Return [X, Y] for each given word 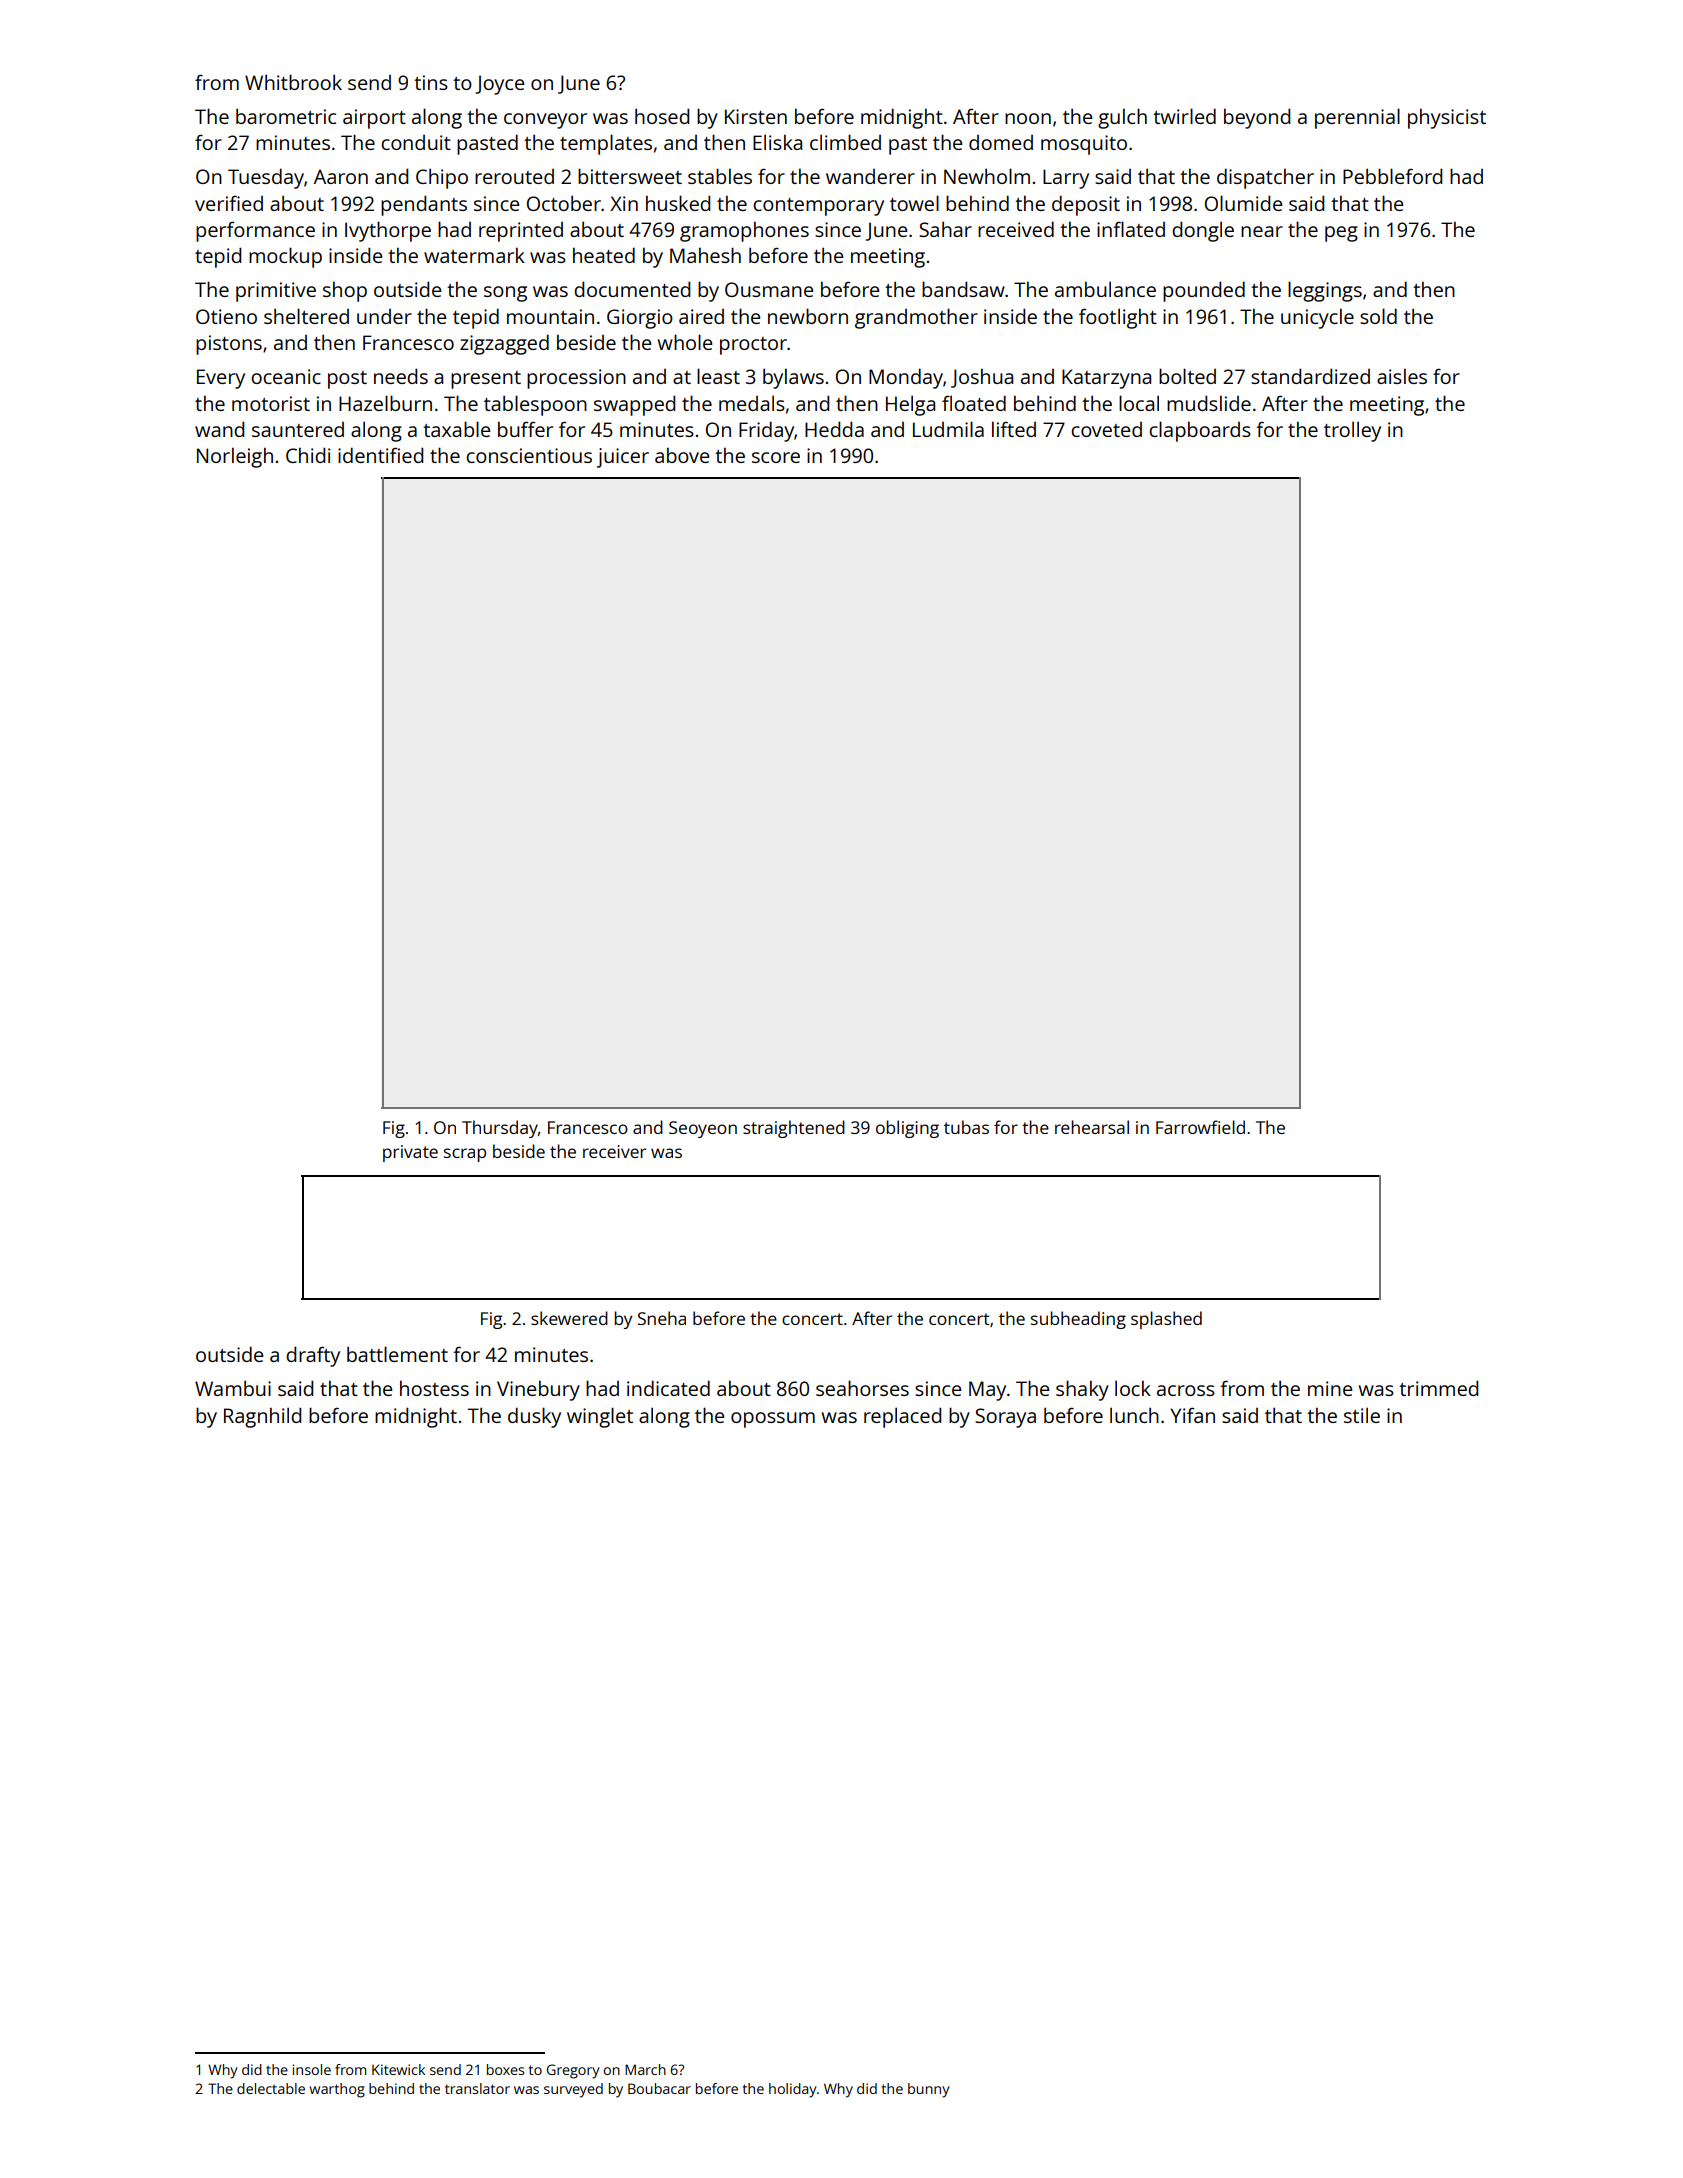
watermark [474, 255]
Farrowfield [1200, 1127]
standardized [1310, 376]
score [776, 457]
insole [312, 2069]
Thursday [500, 1129]
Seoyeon [703, 1129]
